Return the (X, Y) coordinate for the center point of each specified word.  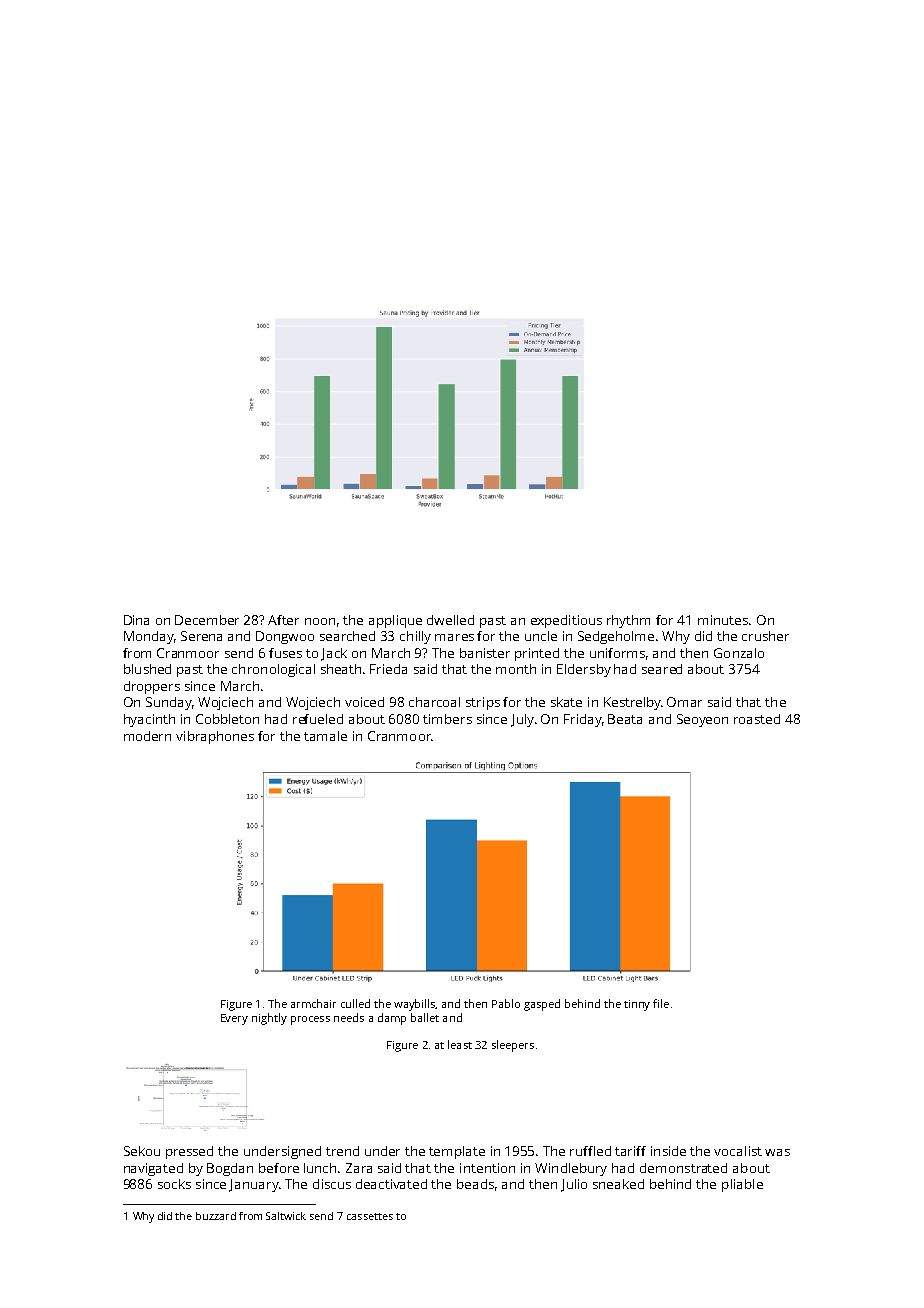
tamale (325, 736)
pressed (189, 1152)
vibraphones (215, 737)
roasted (757, 719)
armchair (313, 1003)
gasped (542, 1005)
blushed (147, 669)
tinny (637, 1005)
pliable (742, 1185)
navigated (153, 1169)
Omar (684, 702)
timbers (447, 719)
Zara (359, 1168)
